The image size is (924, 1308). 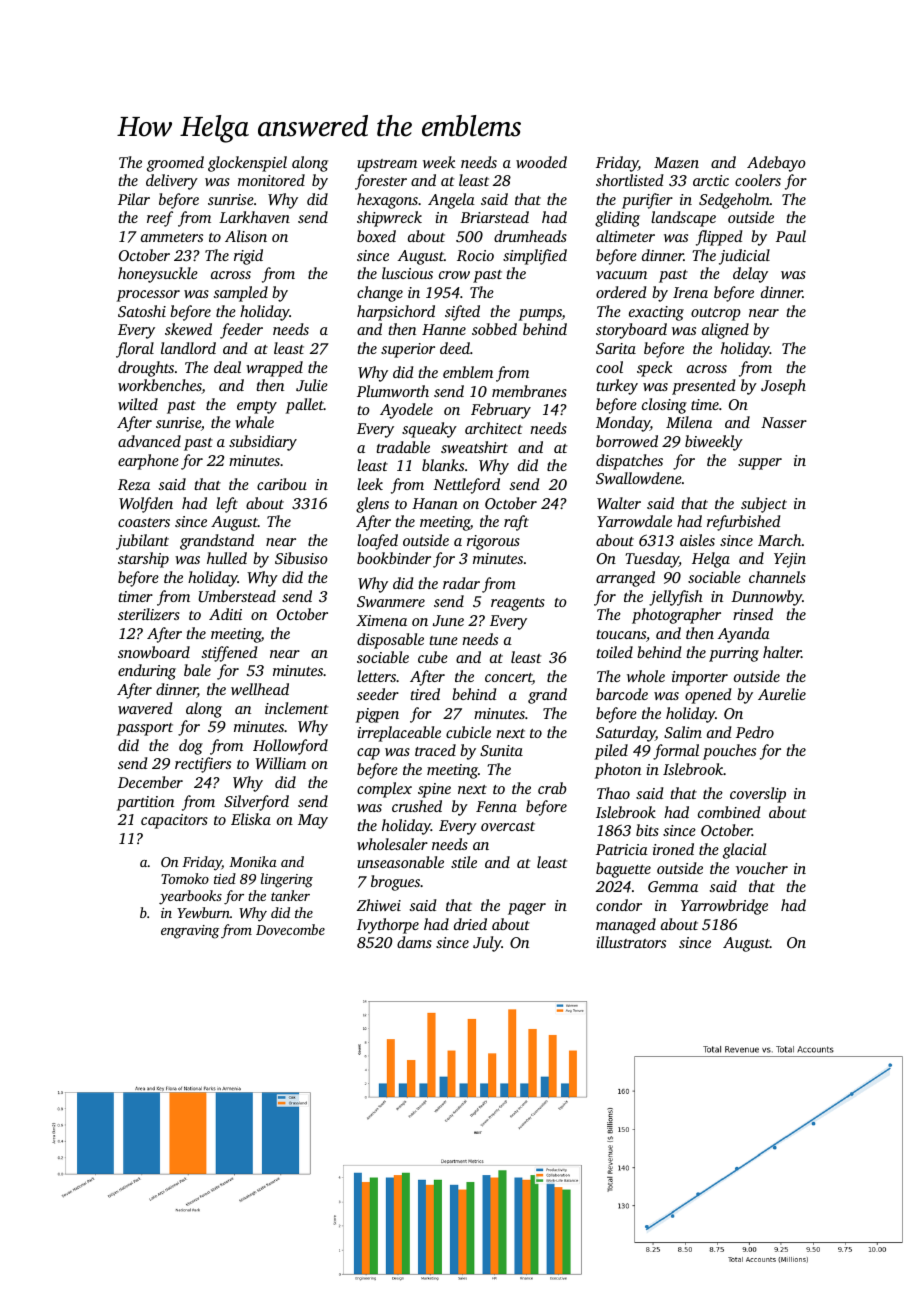 What do you see at coordinates (247, 164) in the screenshot?
I see `glockenspiel` at bounding box center [247, 164].
